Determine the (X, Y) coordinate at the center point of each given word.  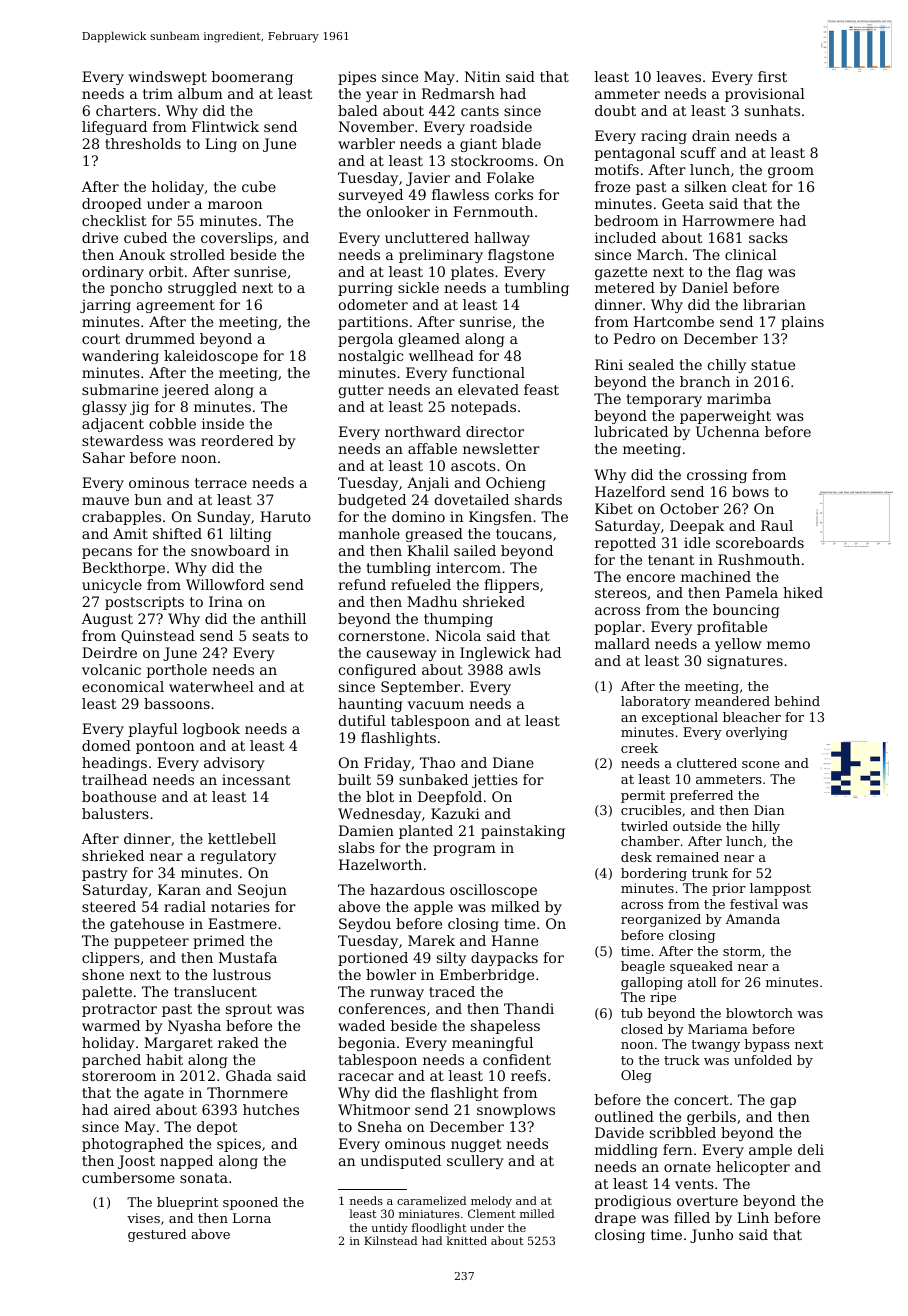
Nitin (483, 76)
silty (451, 959)
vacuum (436, 705)
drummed (160, 338)
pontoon (165, 747)
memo (788, 645)
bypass (767, 1045)
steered (109, 906)
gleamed (429, 340)
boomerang (252, 78)
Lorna (252, 1218)
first (772, 76)
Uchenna (728, 431)
